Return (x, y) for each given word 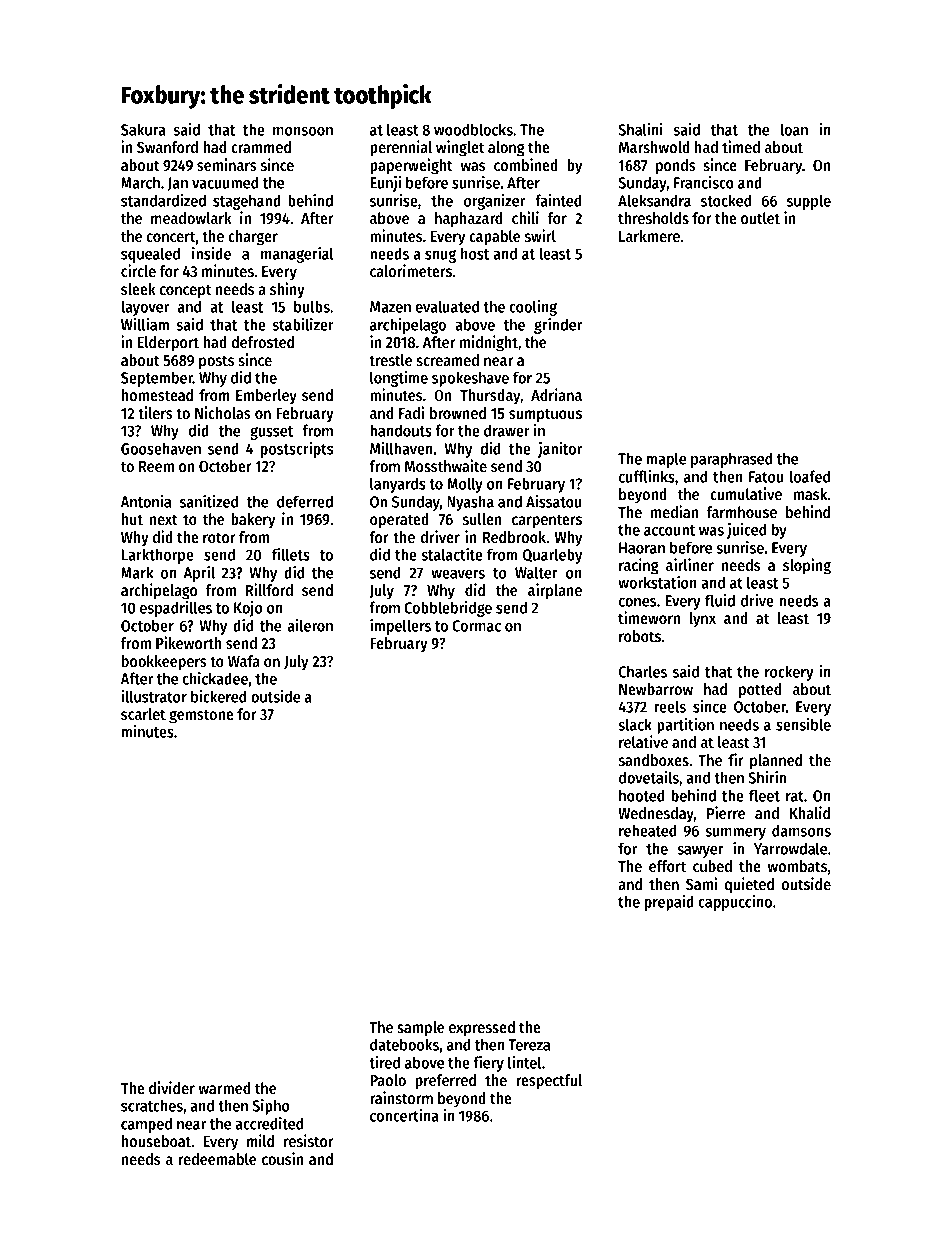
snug (440, 256)
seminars (227, 164)
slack (635, 724)
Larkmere (649, 236)
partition (685, 726)
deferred (305, 501)
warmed (225, 1088)
